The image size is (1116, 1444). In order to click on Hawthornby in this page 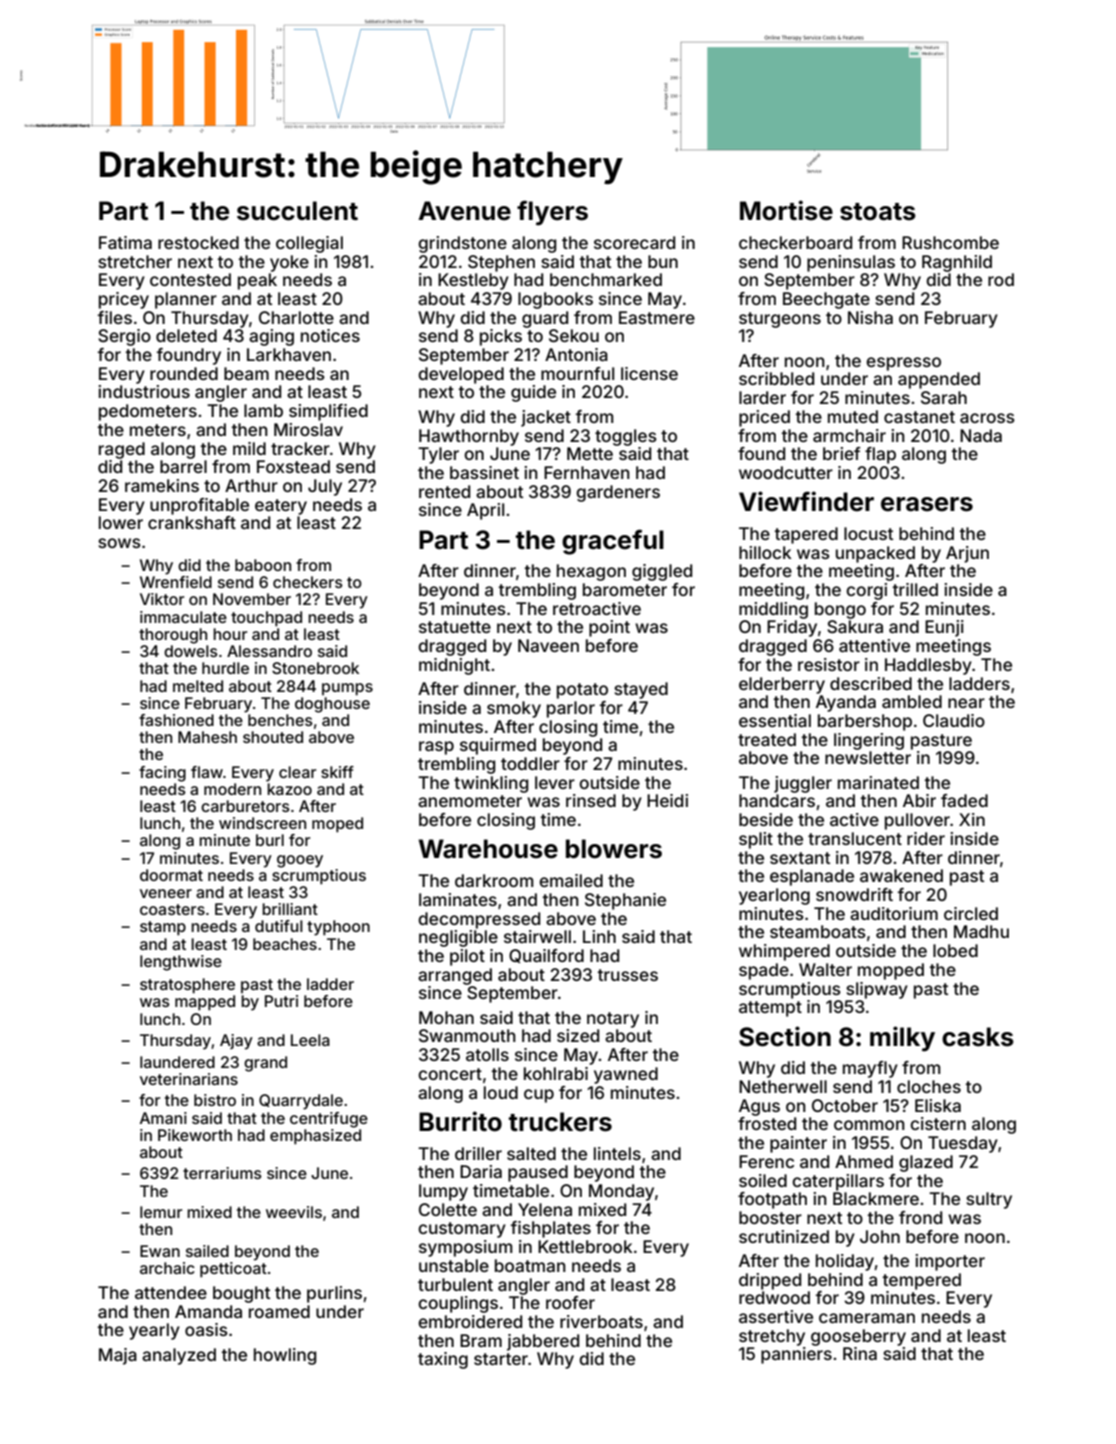, I will do `click(469, 437)`.
